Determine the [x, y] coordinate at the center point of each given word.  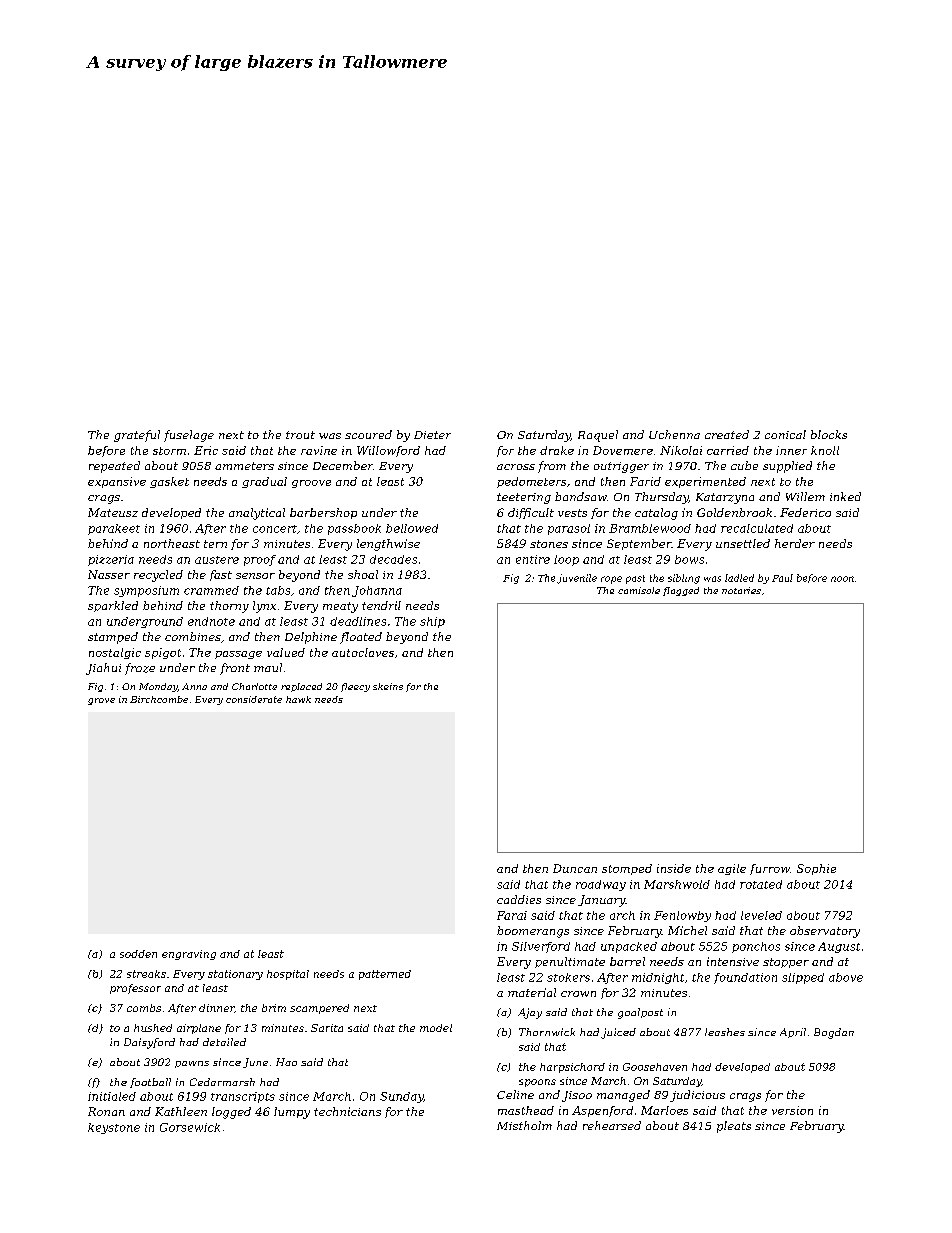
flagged [681, 591]
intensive [733, 961]
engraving [189, 955]
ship [432, 622]
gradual [264, 482]
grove [101, 701]
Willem [805, 496]
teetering [524, 498]
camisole [639, 590]
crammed [211, 590]
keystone [114, 1128]
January [601, 901]
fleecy [355, 687]
